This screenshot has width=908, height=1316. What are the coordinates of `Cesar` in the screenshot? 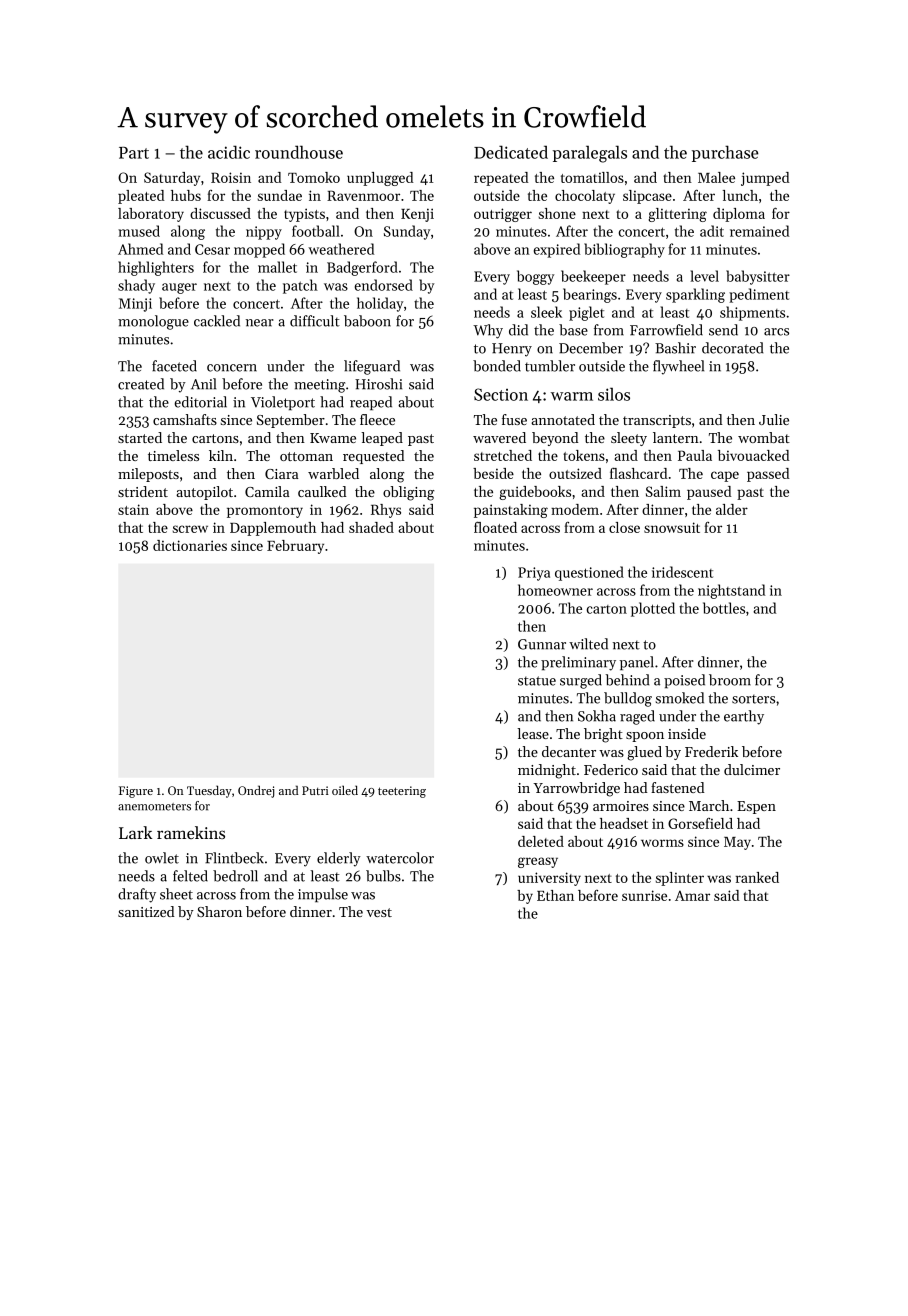 It's located at (212, 249).
